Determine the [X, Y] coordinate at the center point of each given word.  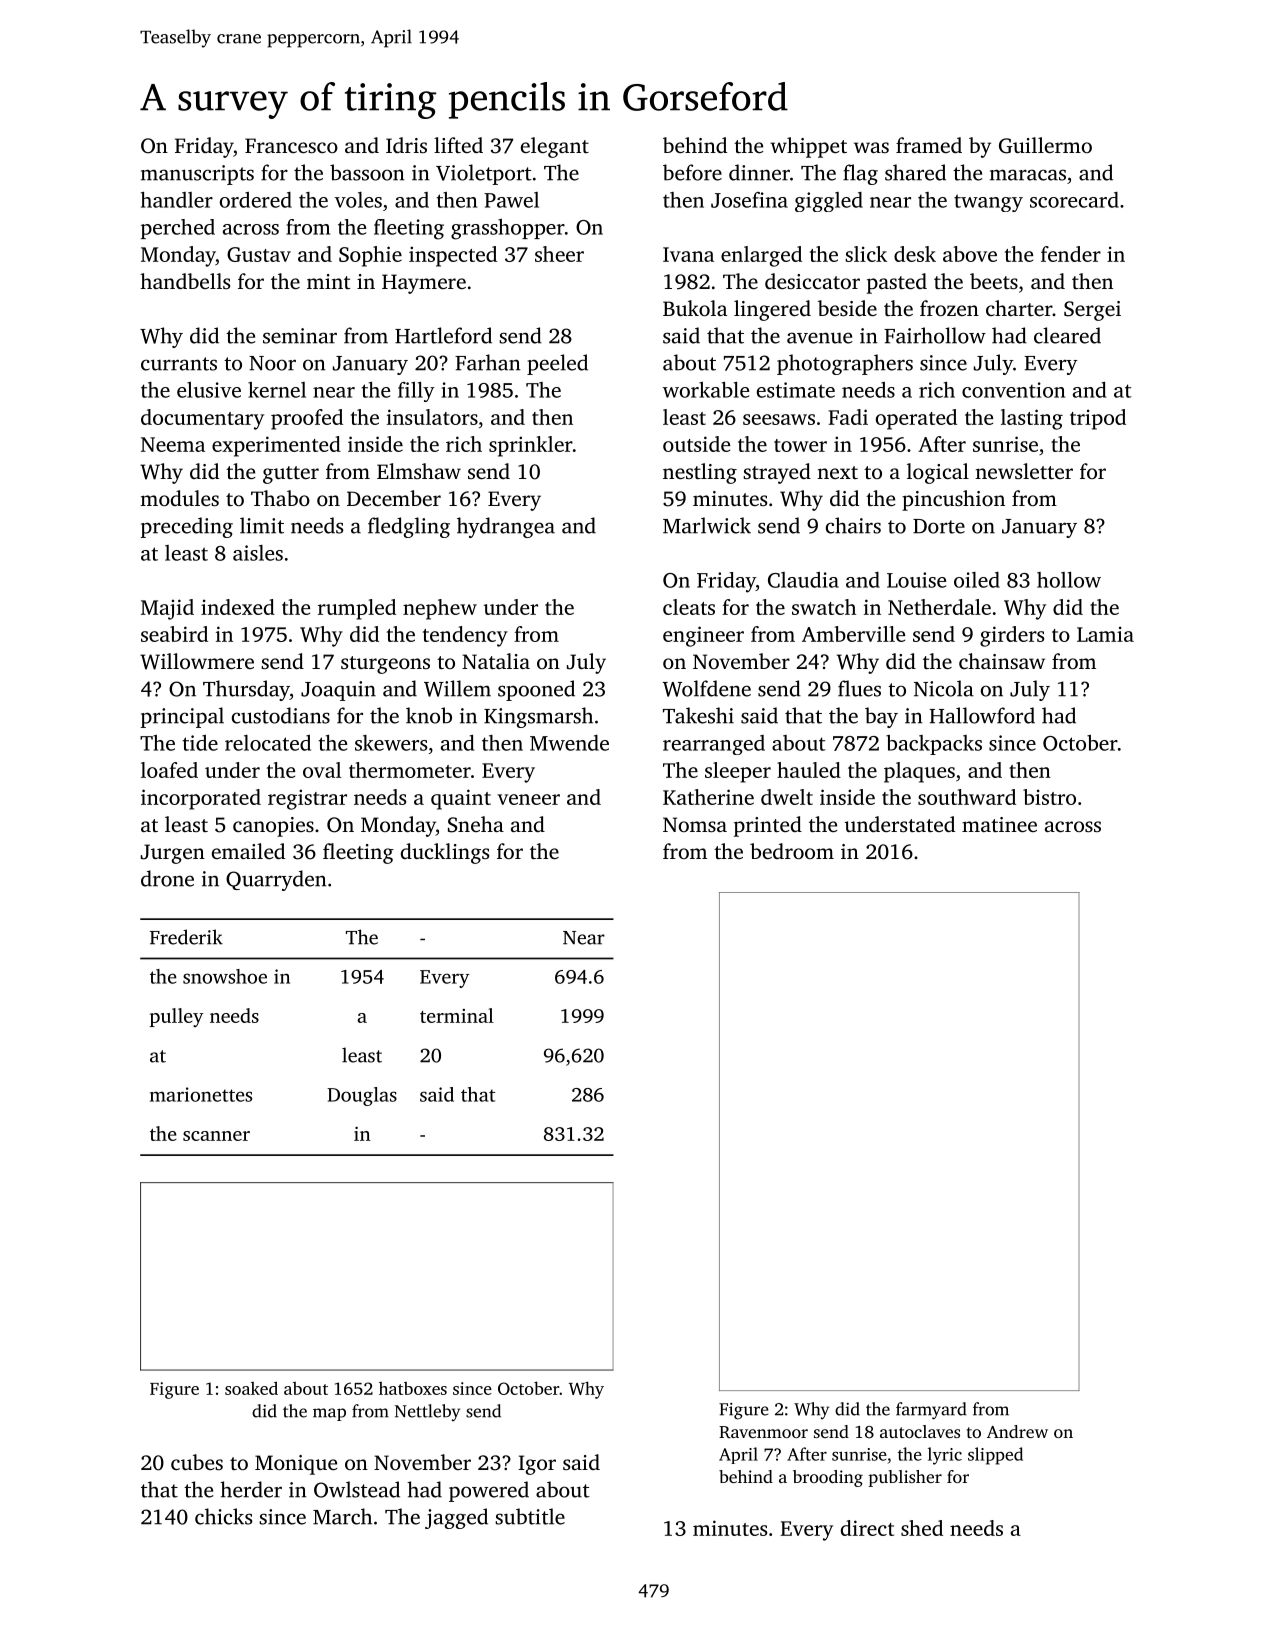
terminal [457, 1015]
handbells [185, 281]
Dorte [939, 526]
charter [1019, 308]
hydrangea [506, 527]
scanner [216, 1136]
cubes [197, 1462]
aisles [258, 553]
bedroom [792, 851]
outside [696, 444]
